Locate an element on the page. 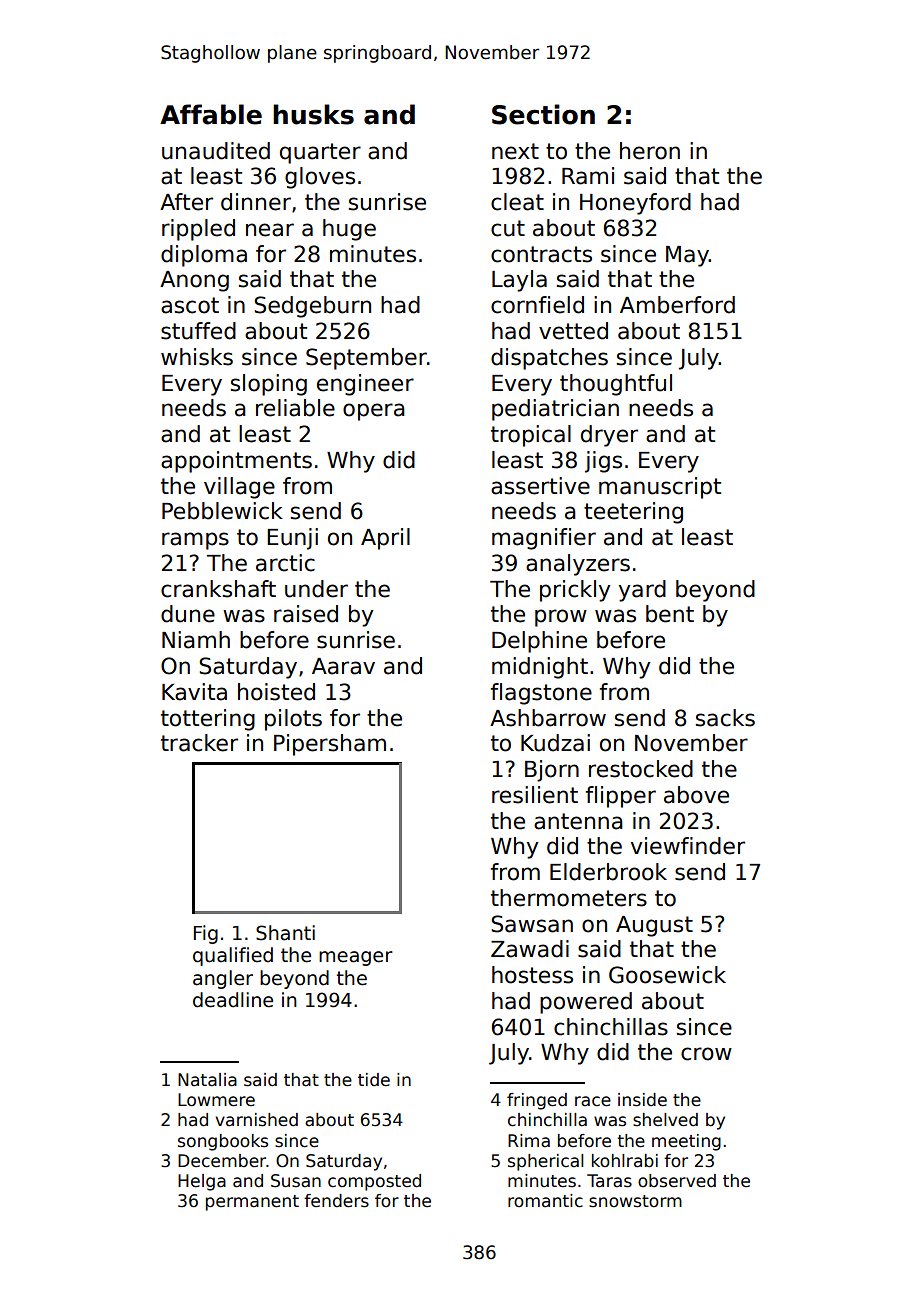  next is located at coordinates (515, 151).
